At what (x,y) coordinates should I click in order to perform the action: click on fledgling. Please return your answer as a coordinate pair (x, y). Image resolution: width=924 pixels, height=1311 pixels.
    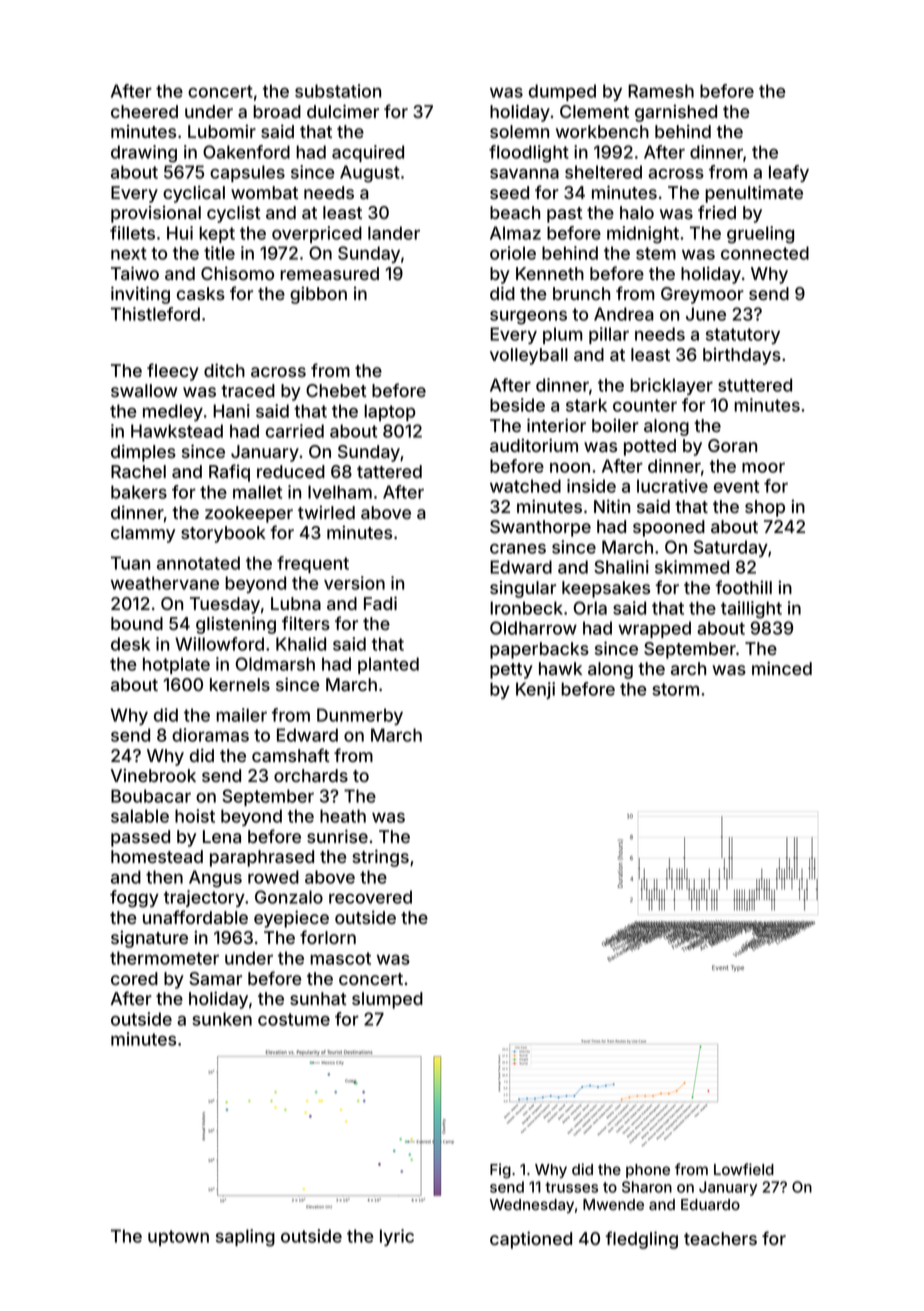
    Looking at the image, I should click on (642, 1240).
